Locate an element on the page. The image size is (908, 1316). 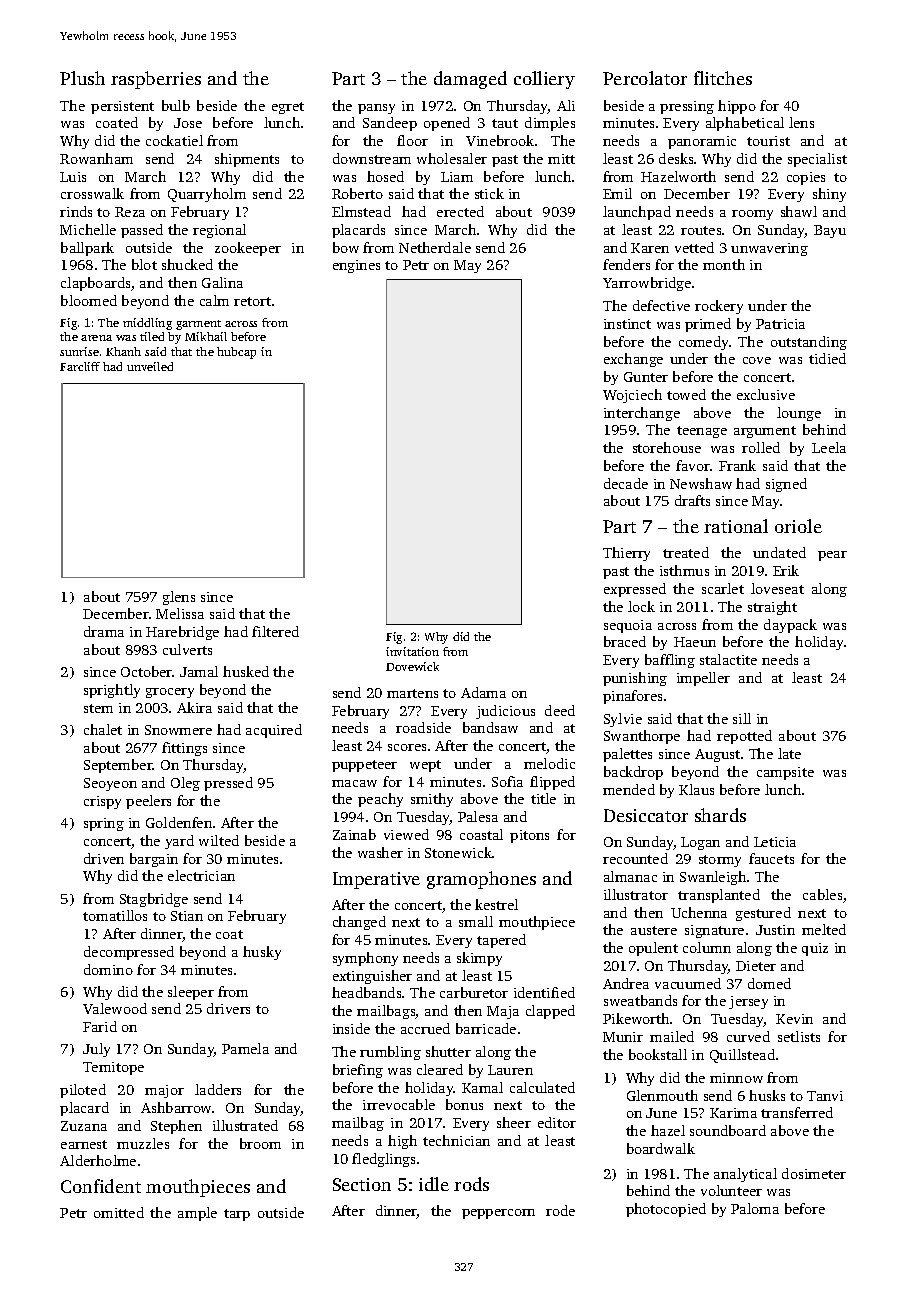
raspberries is located at coordinates (156, 80).
